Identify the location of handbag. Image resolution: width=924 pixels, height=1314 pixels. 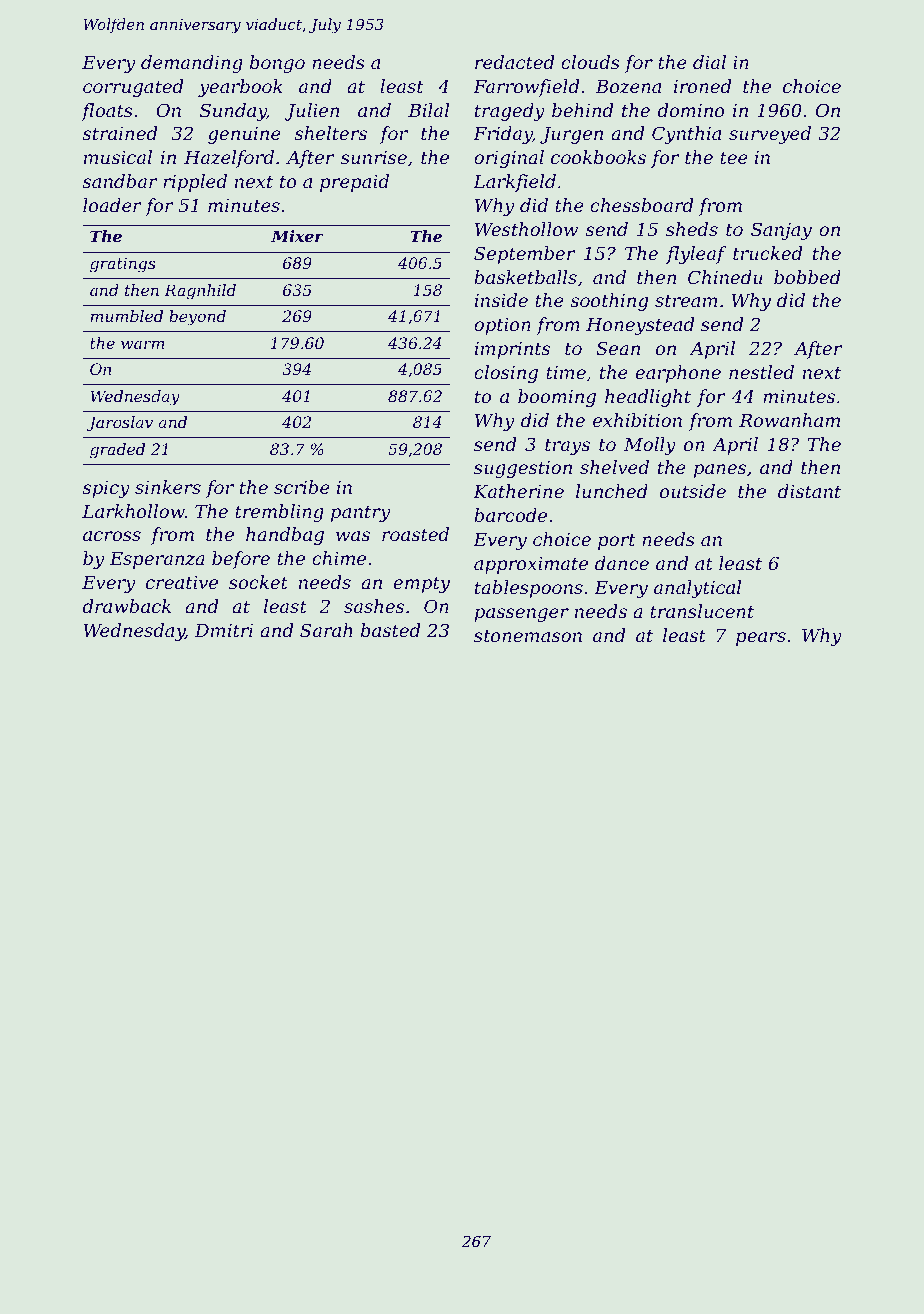
(285, 536).
